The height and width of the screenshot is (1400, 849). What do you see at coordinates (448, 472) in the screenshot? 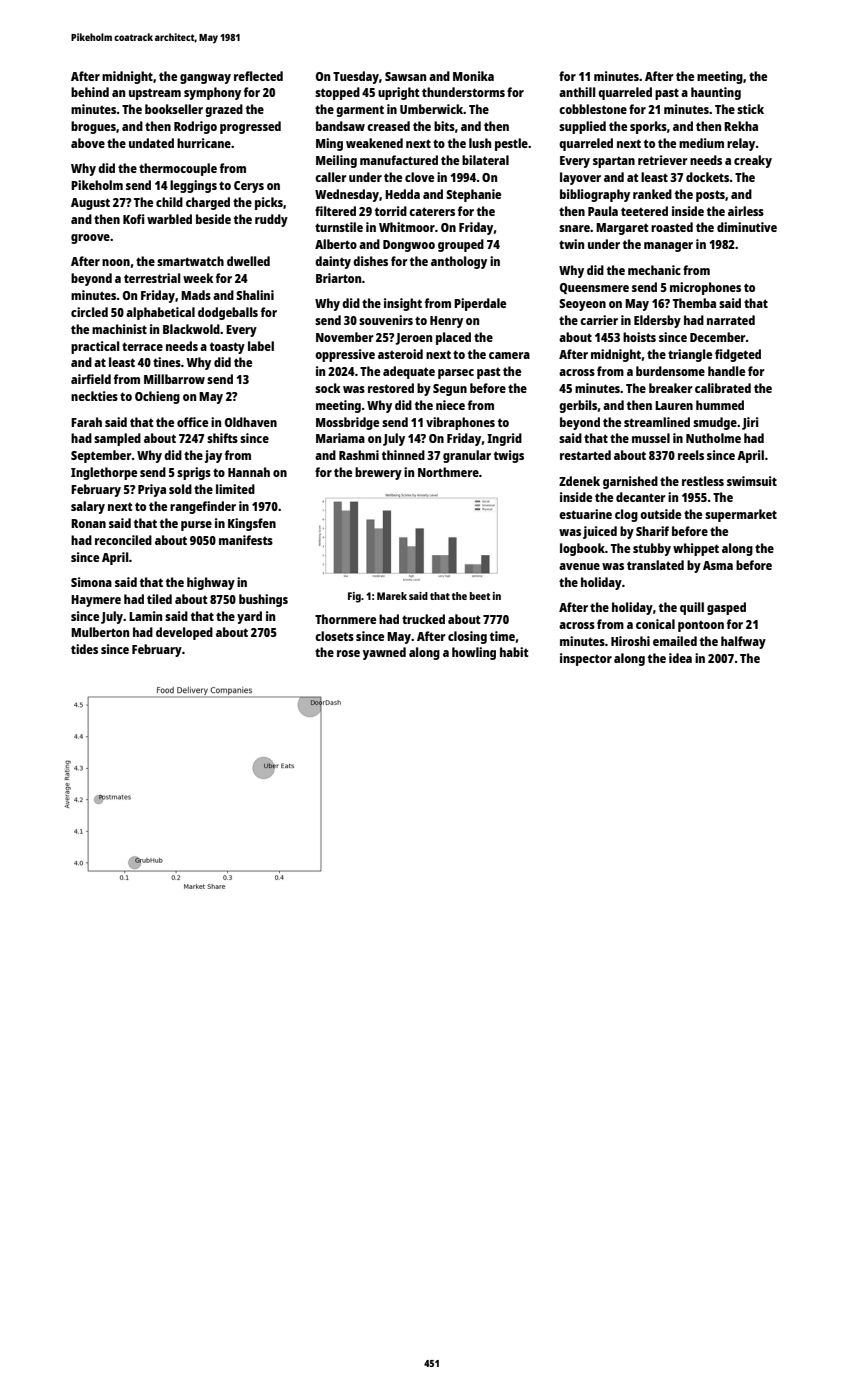
I see `Northmere` at bounding box center [448, 472].
